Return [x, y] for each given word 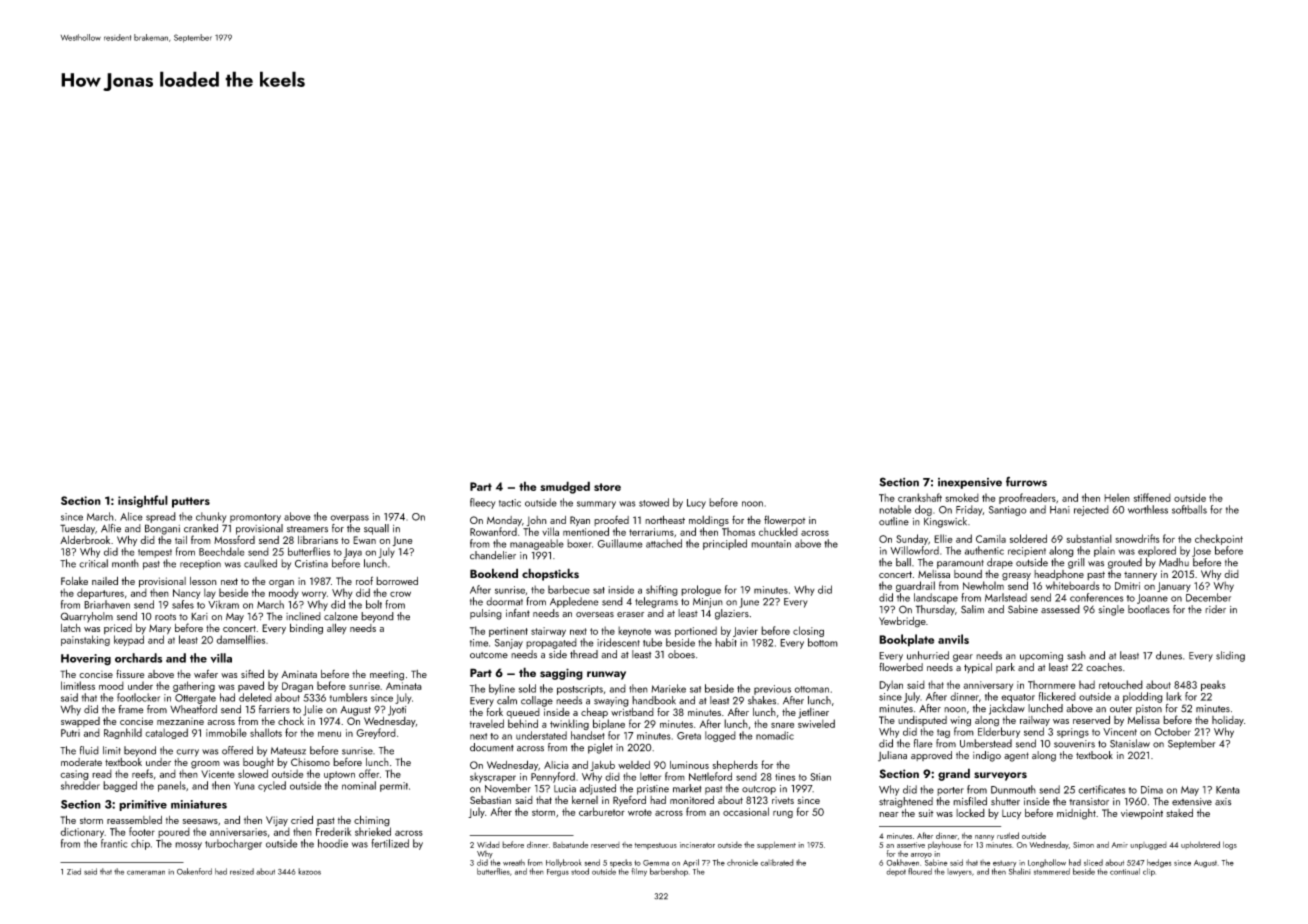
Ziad [74, 871]
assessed [1060, 609]
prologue [701, 590]
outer [1121, 709]
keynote [634, 631]
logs [1230, 845]
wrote [640, 812]
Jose [1201, 552]
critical [93, 563]
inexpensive [970, 483]
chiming [372, 821]
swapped [80, 722]
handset [588, 735]
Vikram [223, 604]
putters [191, 502]
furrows [1026, 481]
